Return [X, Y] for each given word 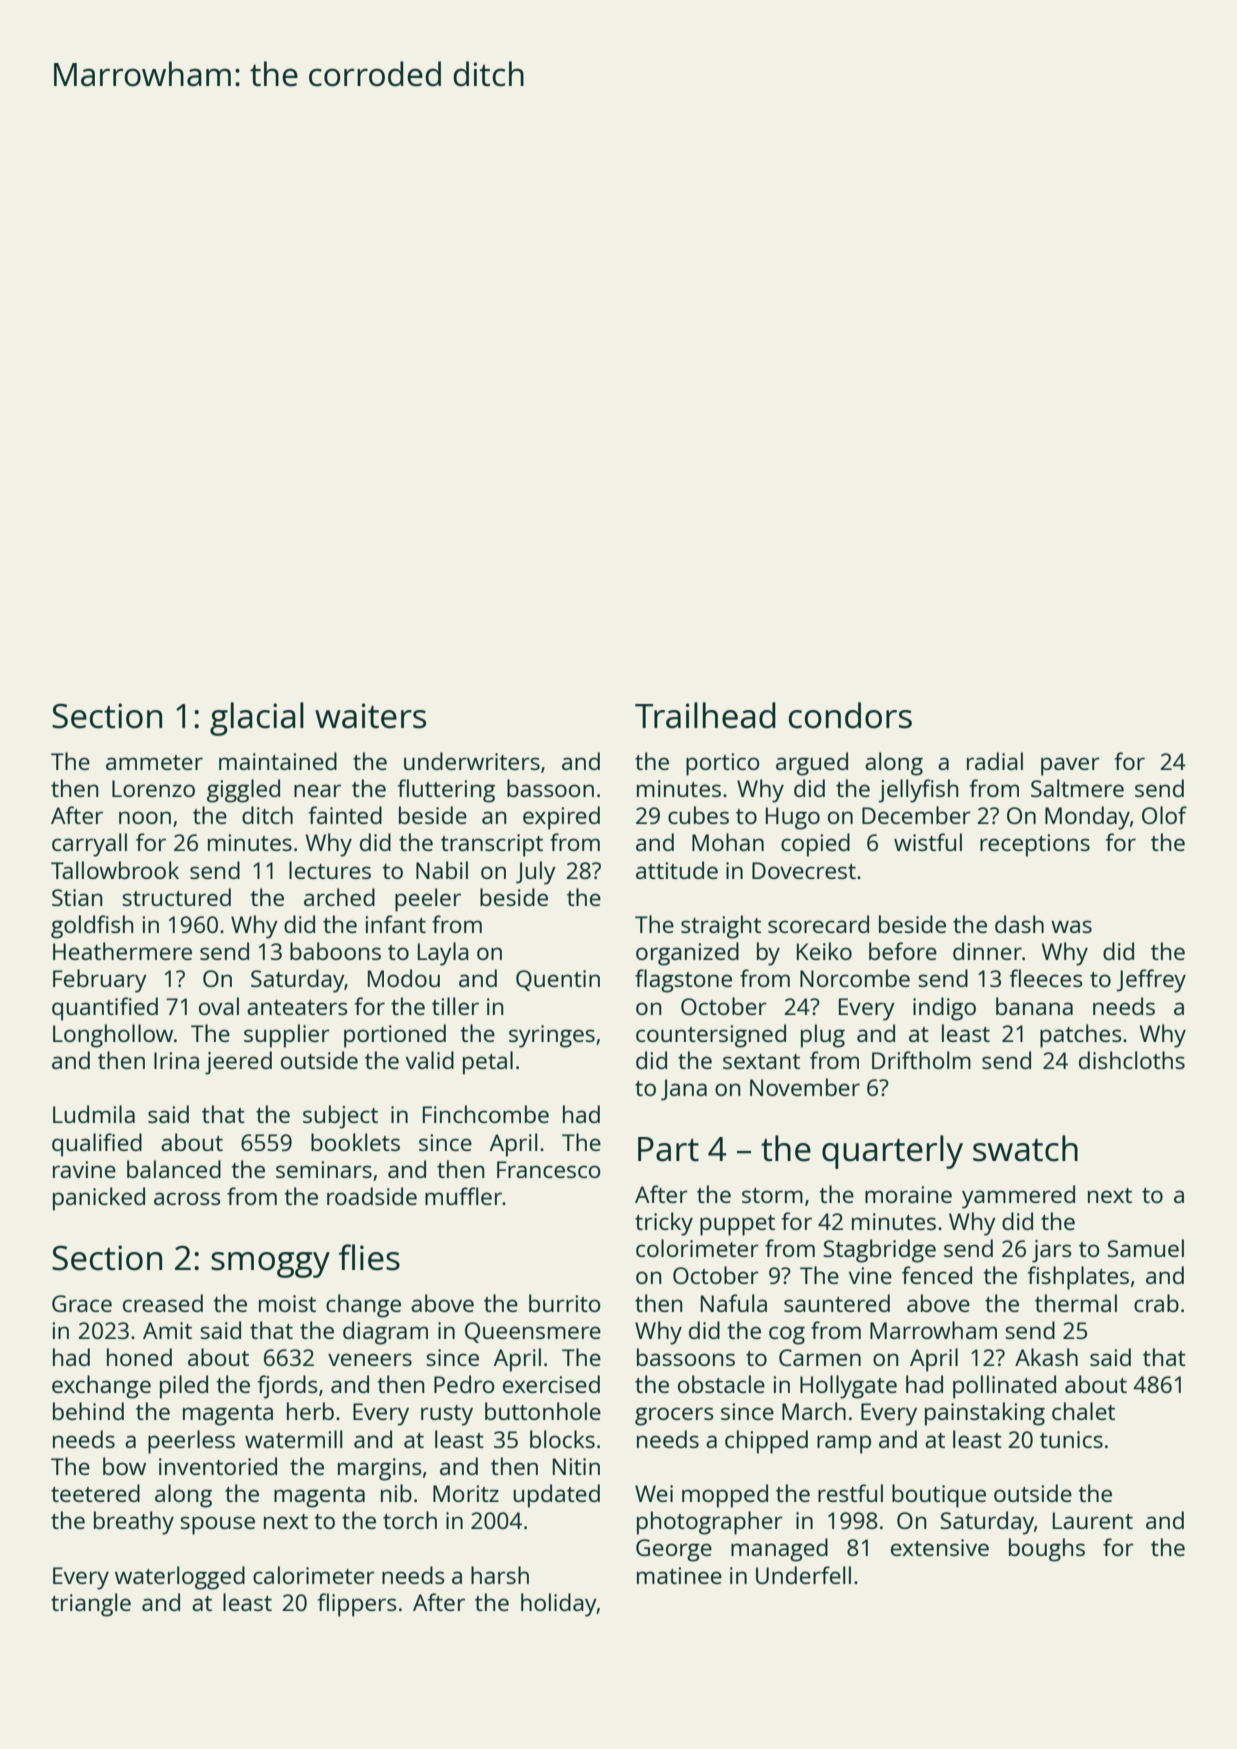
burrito [564, 1303]
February [100, 981]
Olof [1164, 815]
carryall [89, 845]
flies [369, 1257]
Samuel [1145, 1248]
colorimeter [697, 1248]
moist [287, 1303]
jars [1052, 1251]
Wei [654, 1493]
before [903, 951]
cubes [698, 815]
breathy [134, 1523]
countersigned [711, 1036]
